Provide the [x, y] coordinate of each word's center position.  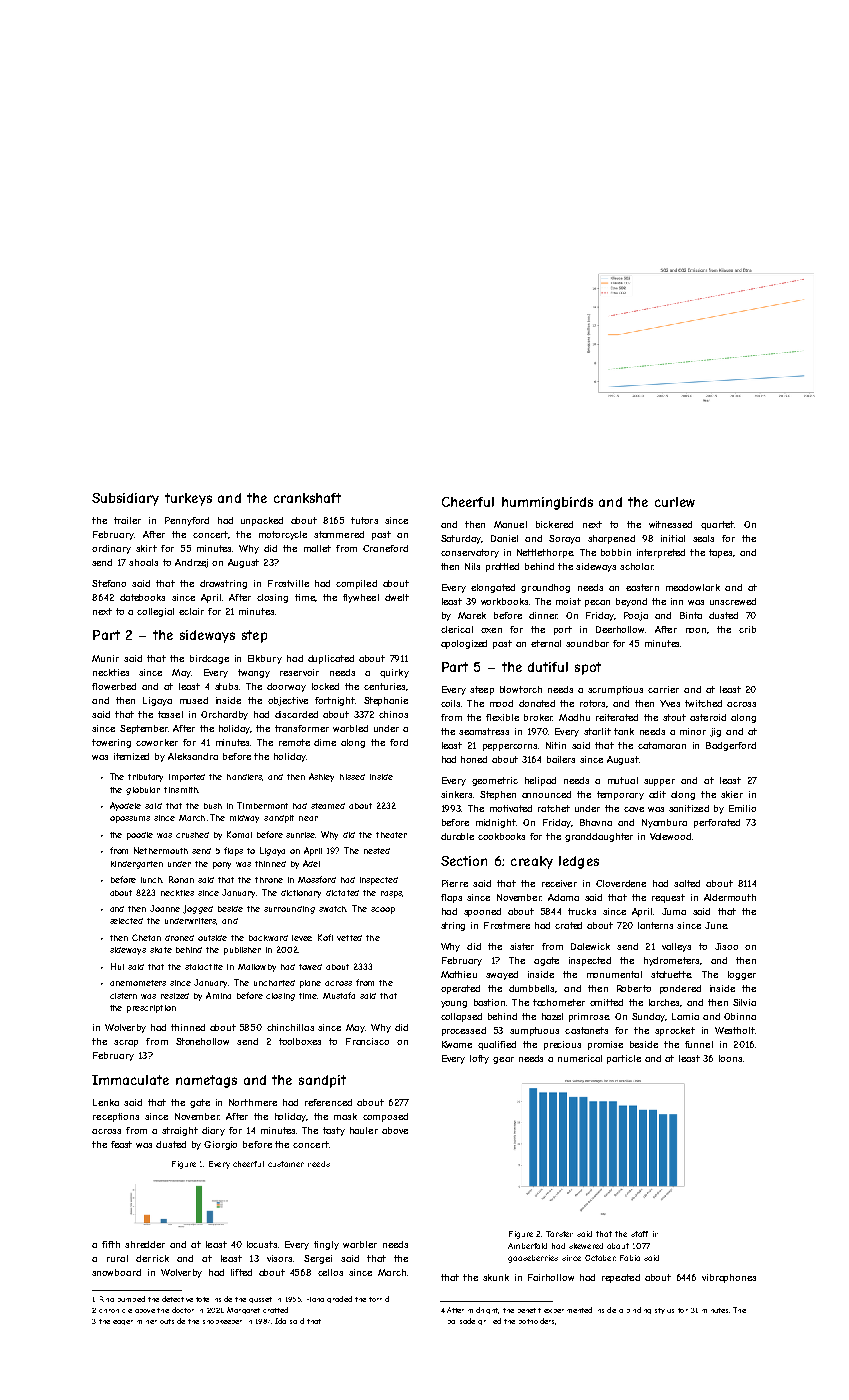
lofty [479, 1059]
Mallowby [257, 968]
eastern [642, 587]
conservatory [470, 553]
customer [286, 1164]
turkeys [188, 499]
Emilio [742, 808]
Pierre [455, 883]
